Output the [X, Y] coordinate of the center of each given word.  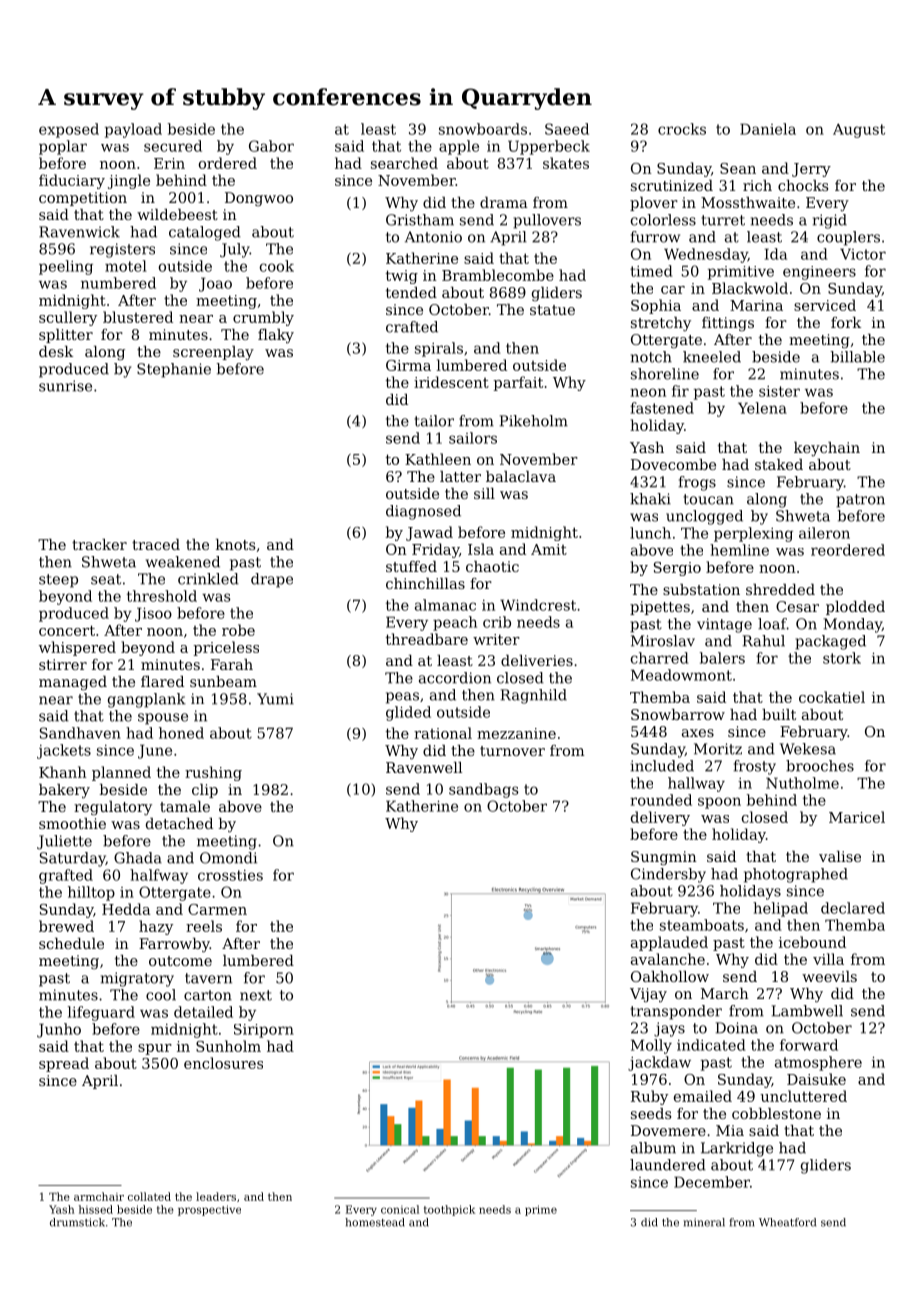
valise [840, 856]
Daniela [768, 129]
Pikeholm [534, 421]
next [256, 995]
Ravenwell [424, 767]
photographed [796, 875]
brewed [66, 926]
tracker [99, 544]
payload [133, 130]
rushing [213, 773]
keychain [827, 449]
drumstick [77, 1222]
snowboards [483, 129]
